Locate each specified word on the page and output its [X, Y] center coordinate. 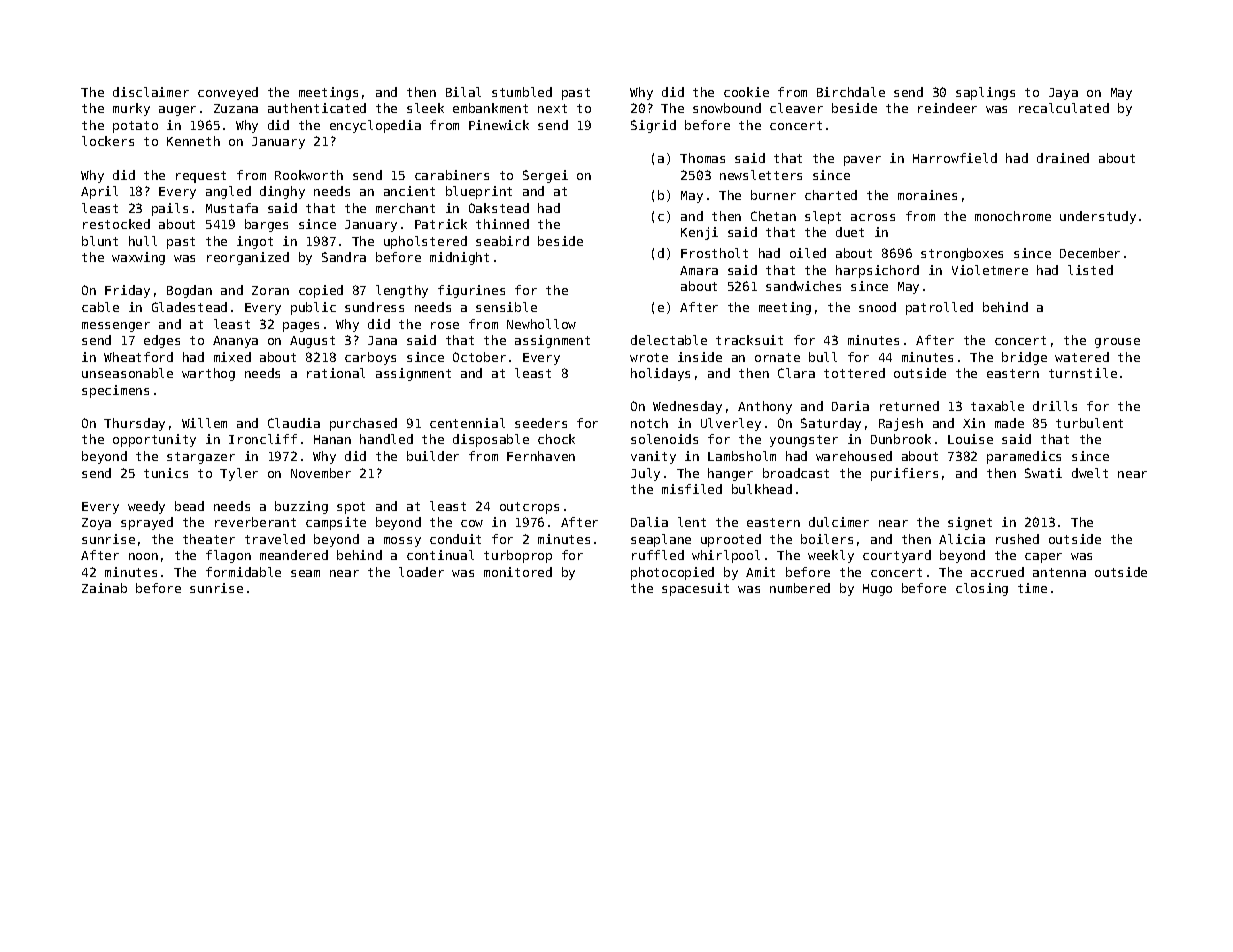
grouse [1117, 343]
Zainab [104, 588]
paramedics [1024, 457]
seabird [502, 241]
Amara [699, 270]
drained [1063, 158]
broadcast [796, 473]
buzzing [301, 507]
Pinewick [499, 125]
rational [336, 373]
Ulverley [731, 424]
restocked [116, 224]
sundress [374, 307]
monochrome [1013, 216]
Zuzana [236, 108]
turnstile [1083, 373]
